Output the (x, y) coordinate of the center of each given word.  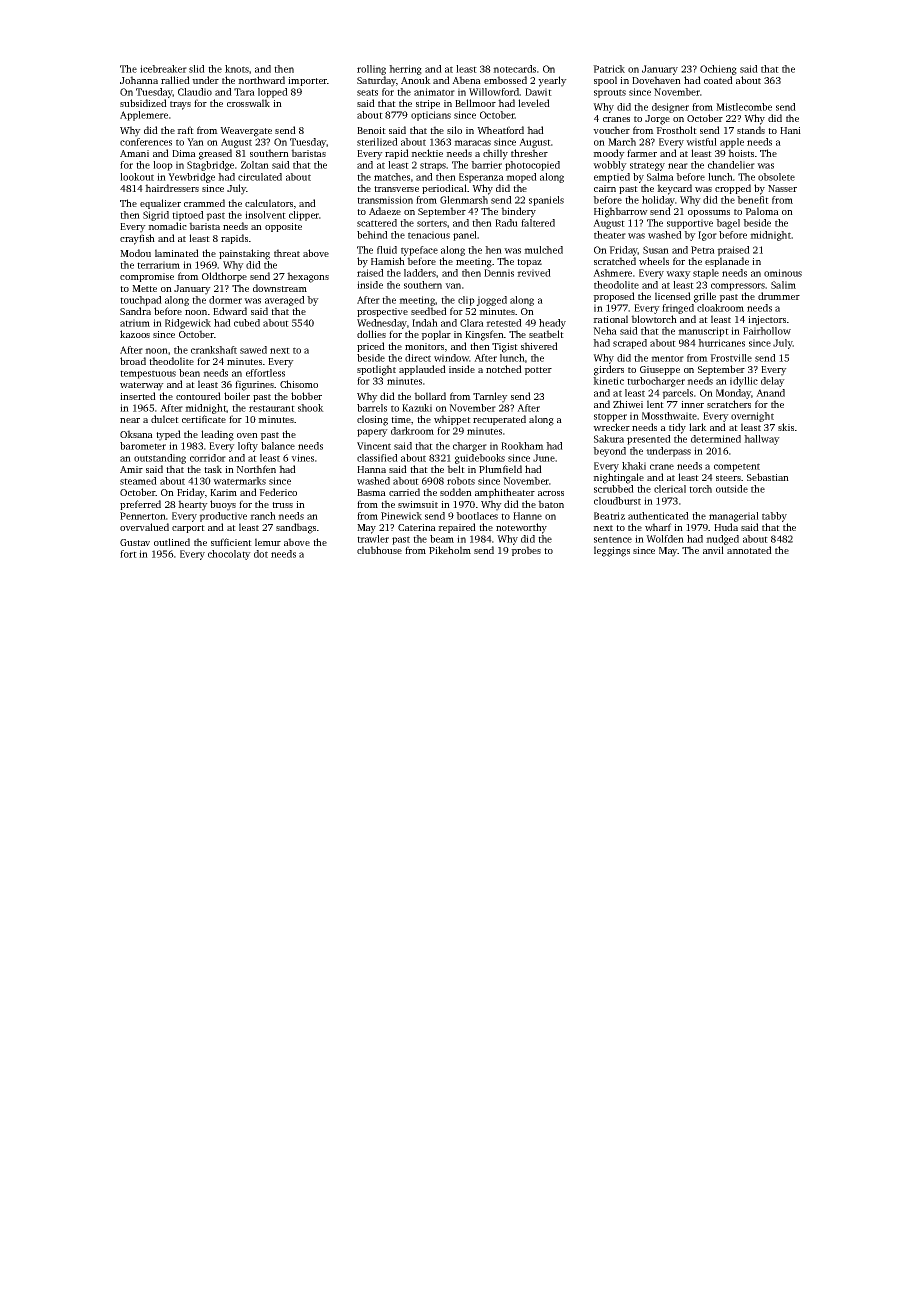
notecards (514, 69)
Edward (230, 311)
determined (716, 439)
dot (261, 554)
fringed (678, 309)
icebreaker (163, 69)
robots (461, 481)
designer (670, 108)
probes (526, 551)
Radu (506, 223)
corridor (208, 458)
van (453, 286)
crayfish (137, 239)
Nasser (782, 188)
